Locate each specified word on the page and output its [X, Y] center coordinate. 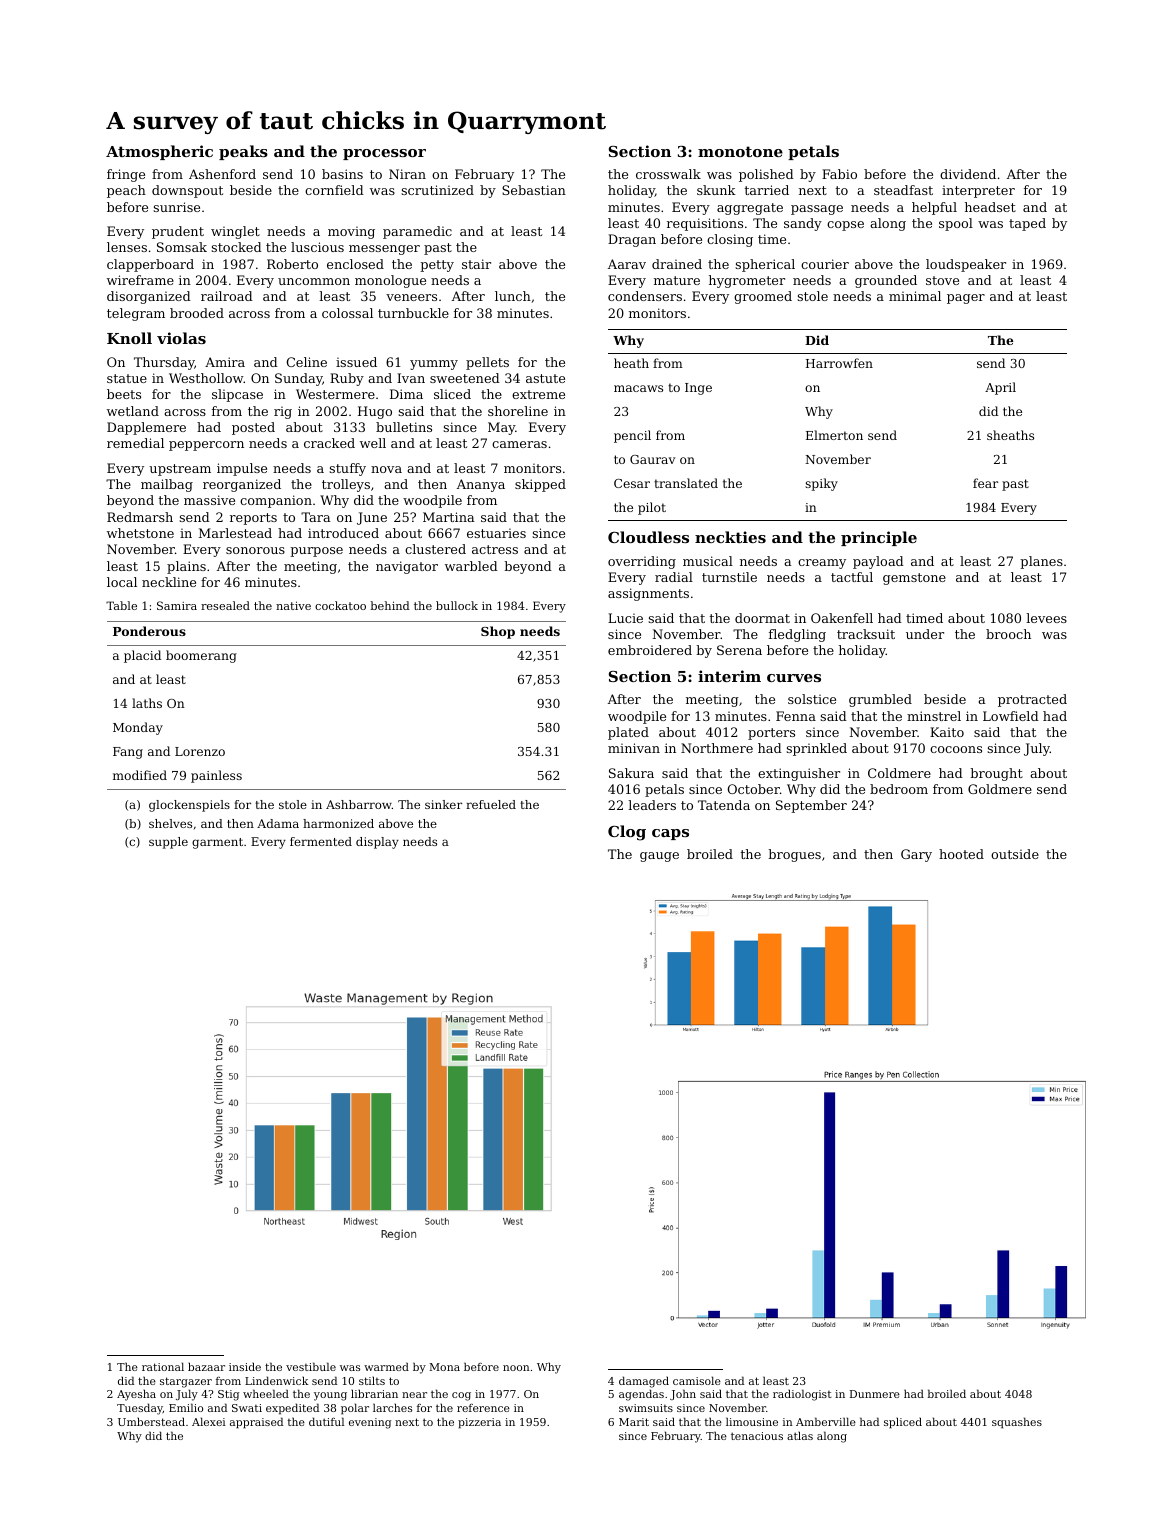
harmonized [338, 823]
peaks [243, 152]
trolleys [346, 485]
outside [1015, 854]
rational [163, 1366]
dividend [968, 174]
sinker [443, 804]
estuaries [496, 533]
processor [384, 154]
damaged [644, 1382]
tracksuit [866, 634]
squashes [1017, 1423]
